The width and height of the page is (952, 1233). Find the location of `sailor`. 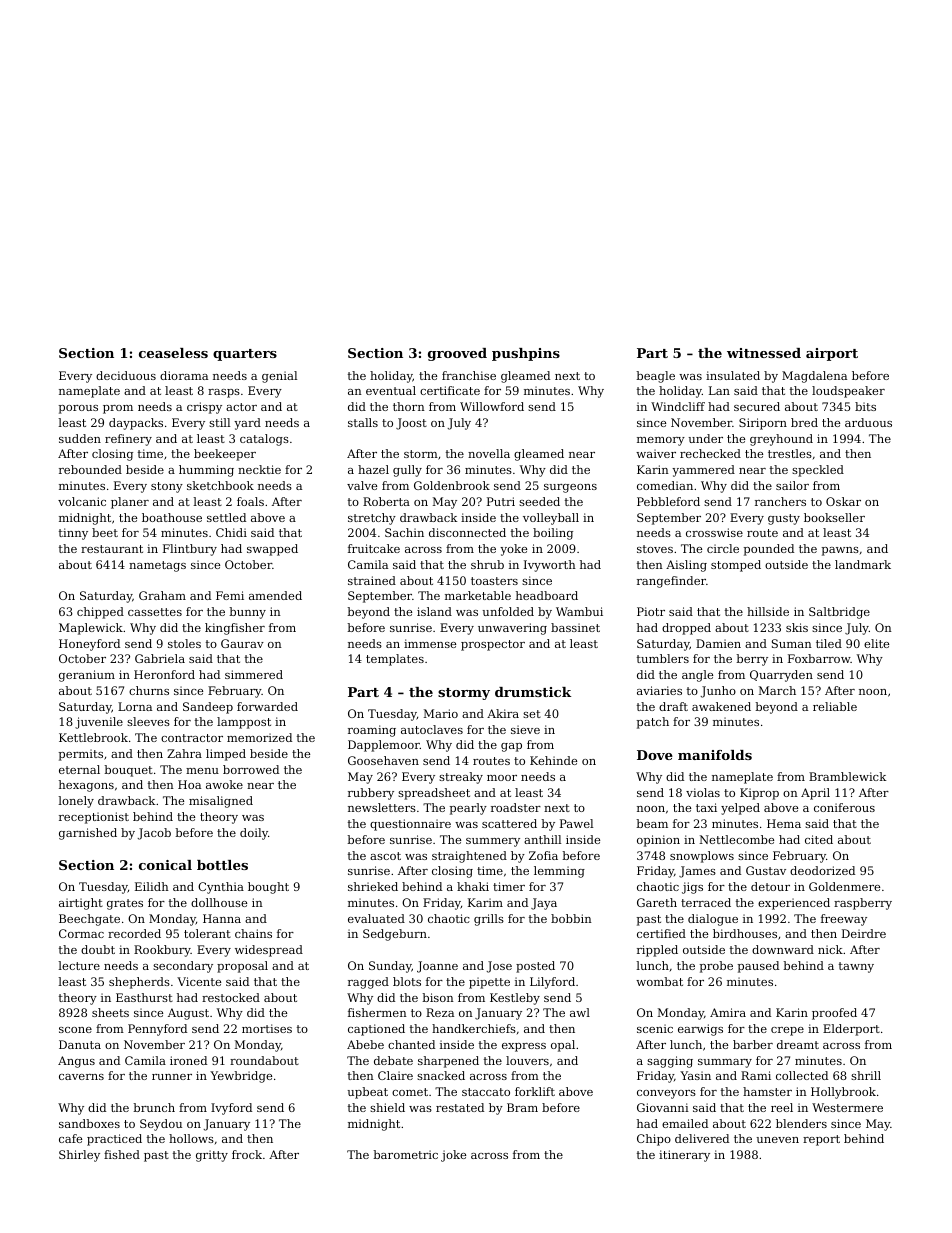

sailor is located at coordinates (792, 485).
